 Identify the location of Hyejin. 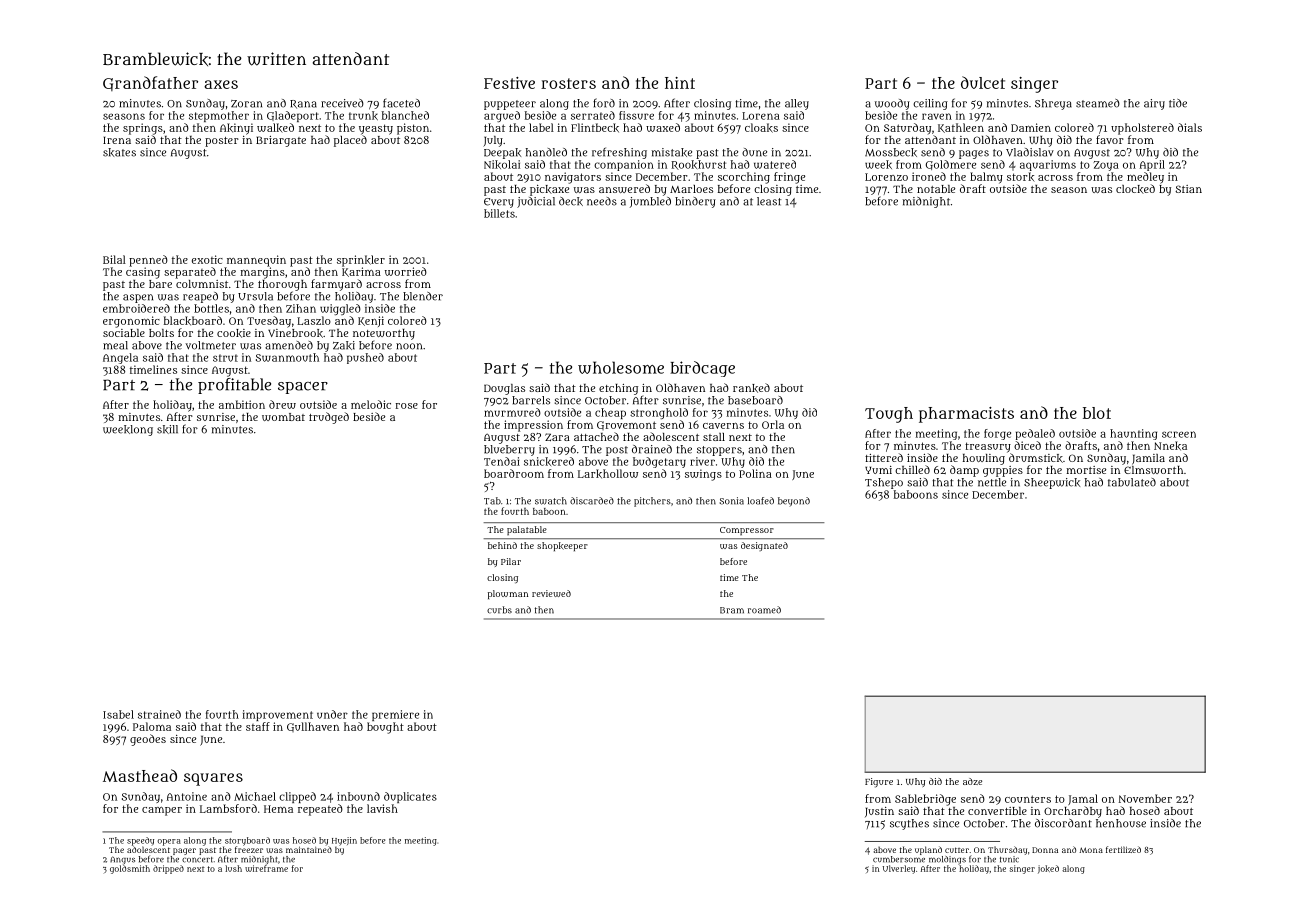
(344, 841).
